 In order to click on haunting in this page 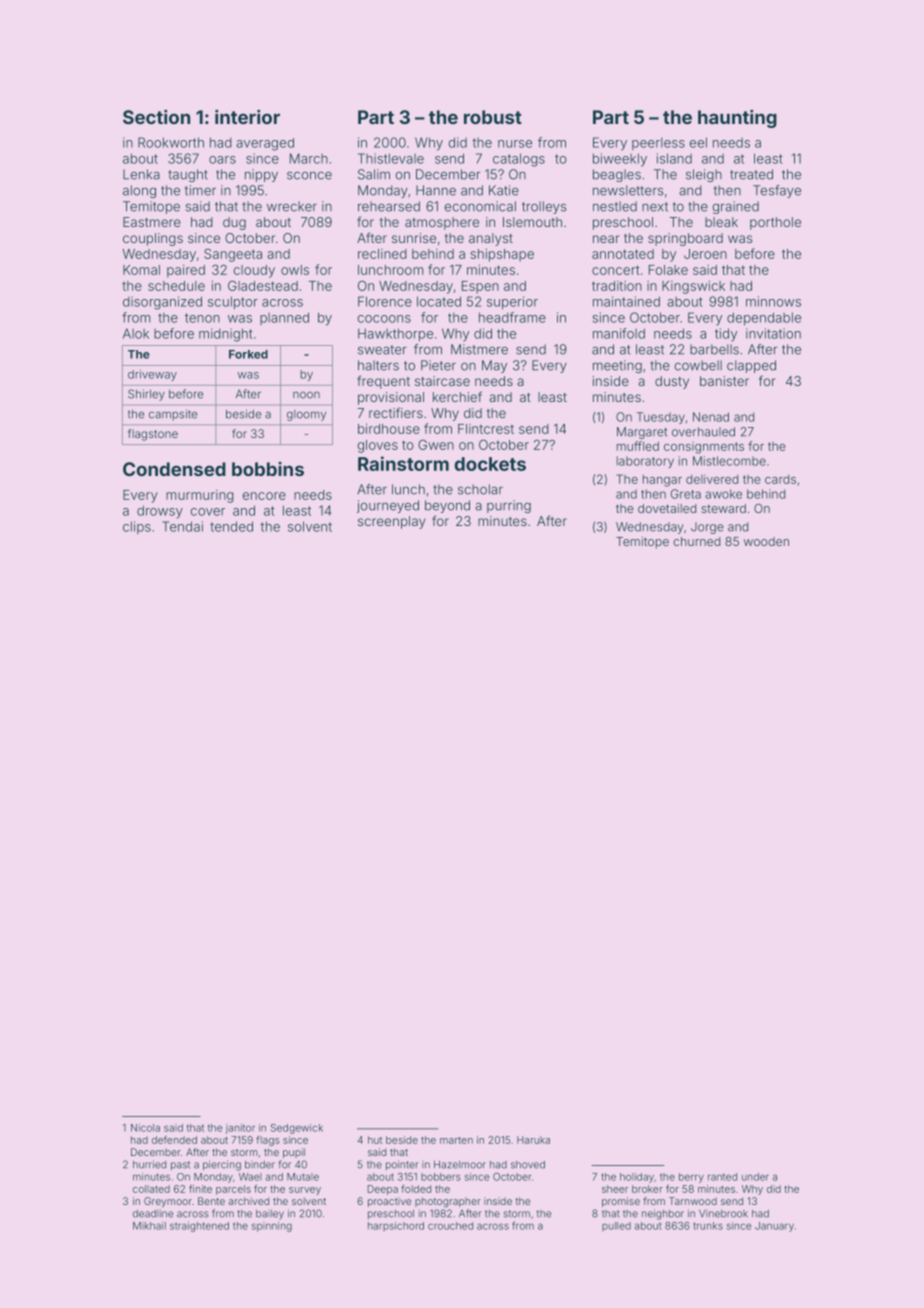, I will do `click(737, 119)`.
